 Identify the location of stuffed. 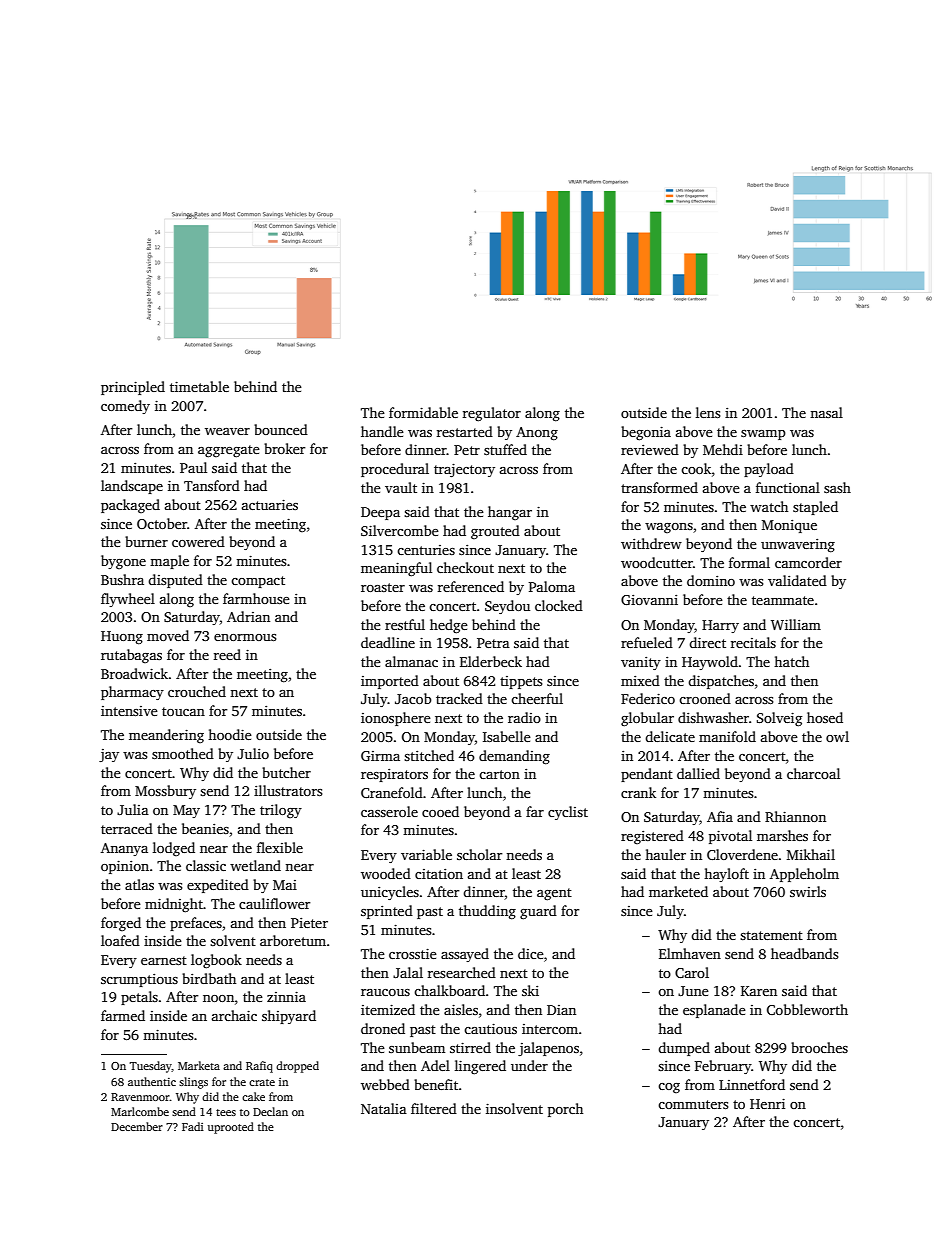
(505, 449).
